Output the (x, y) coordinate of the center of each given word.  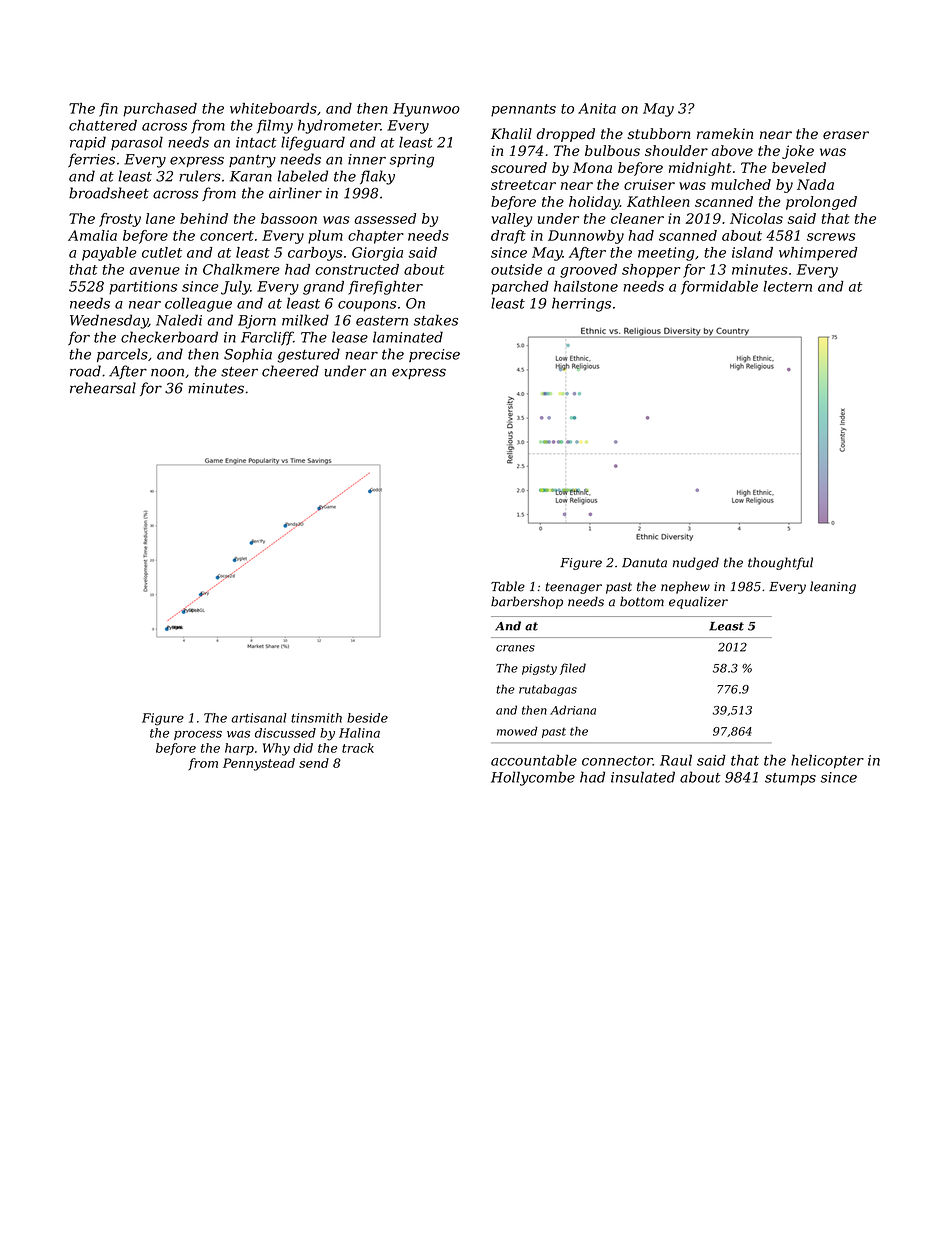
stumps (790, 779)
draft (508, 237)
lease (350, 337)
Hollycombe (533, 778)
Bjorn (257, 322)
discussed (285, 733)
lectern (787, 286)
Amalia (92, 235)
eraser (846, 135)
